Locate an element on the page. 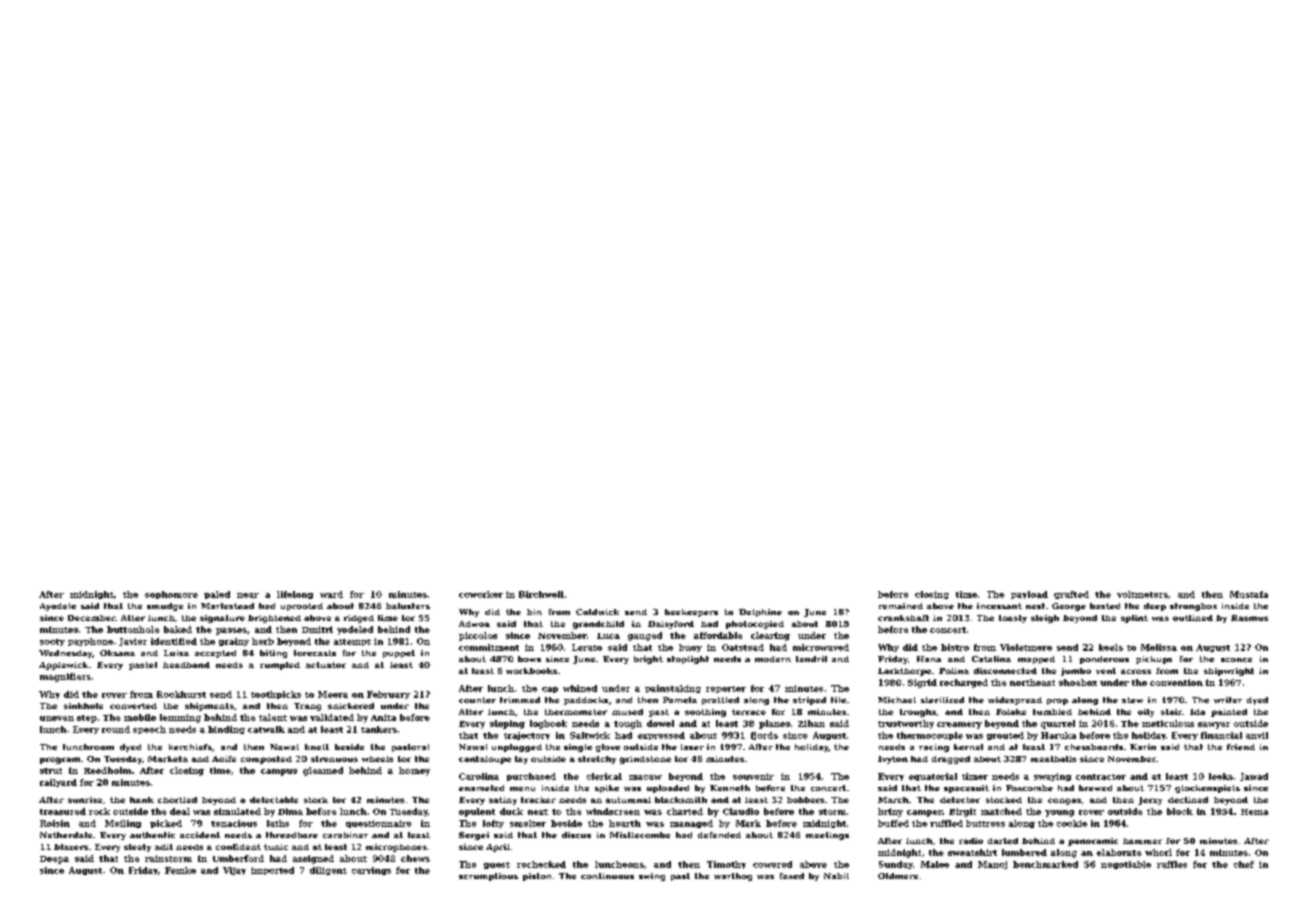  Carolina is located at coordinates (479, 776).
